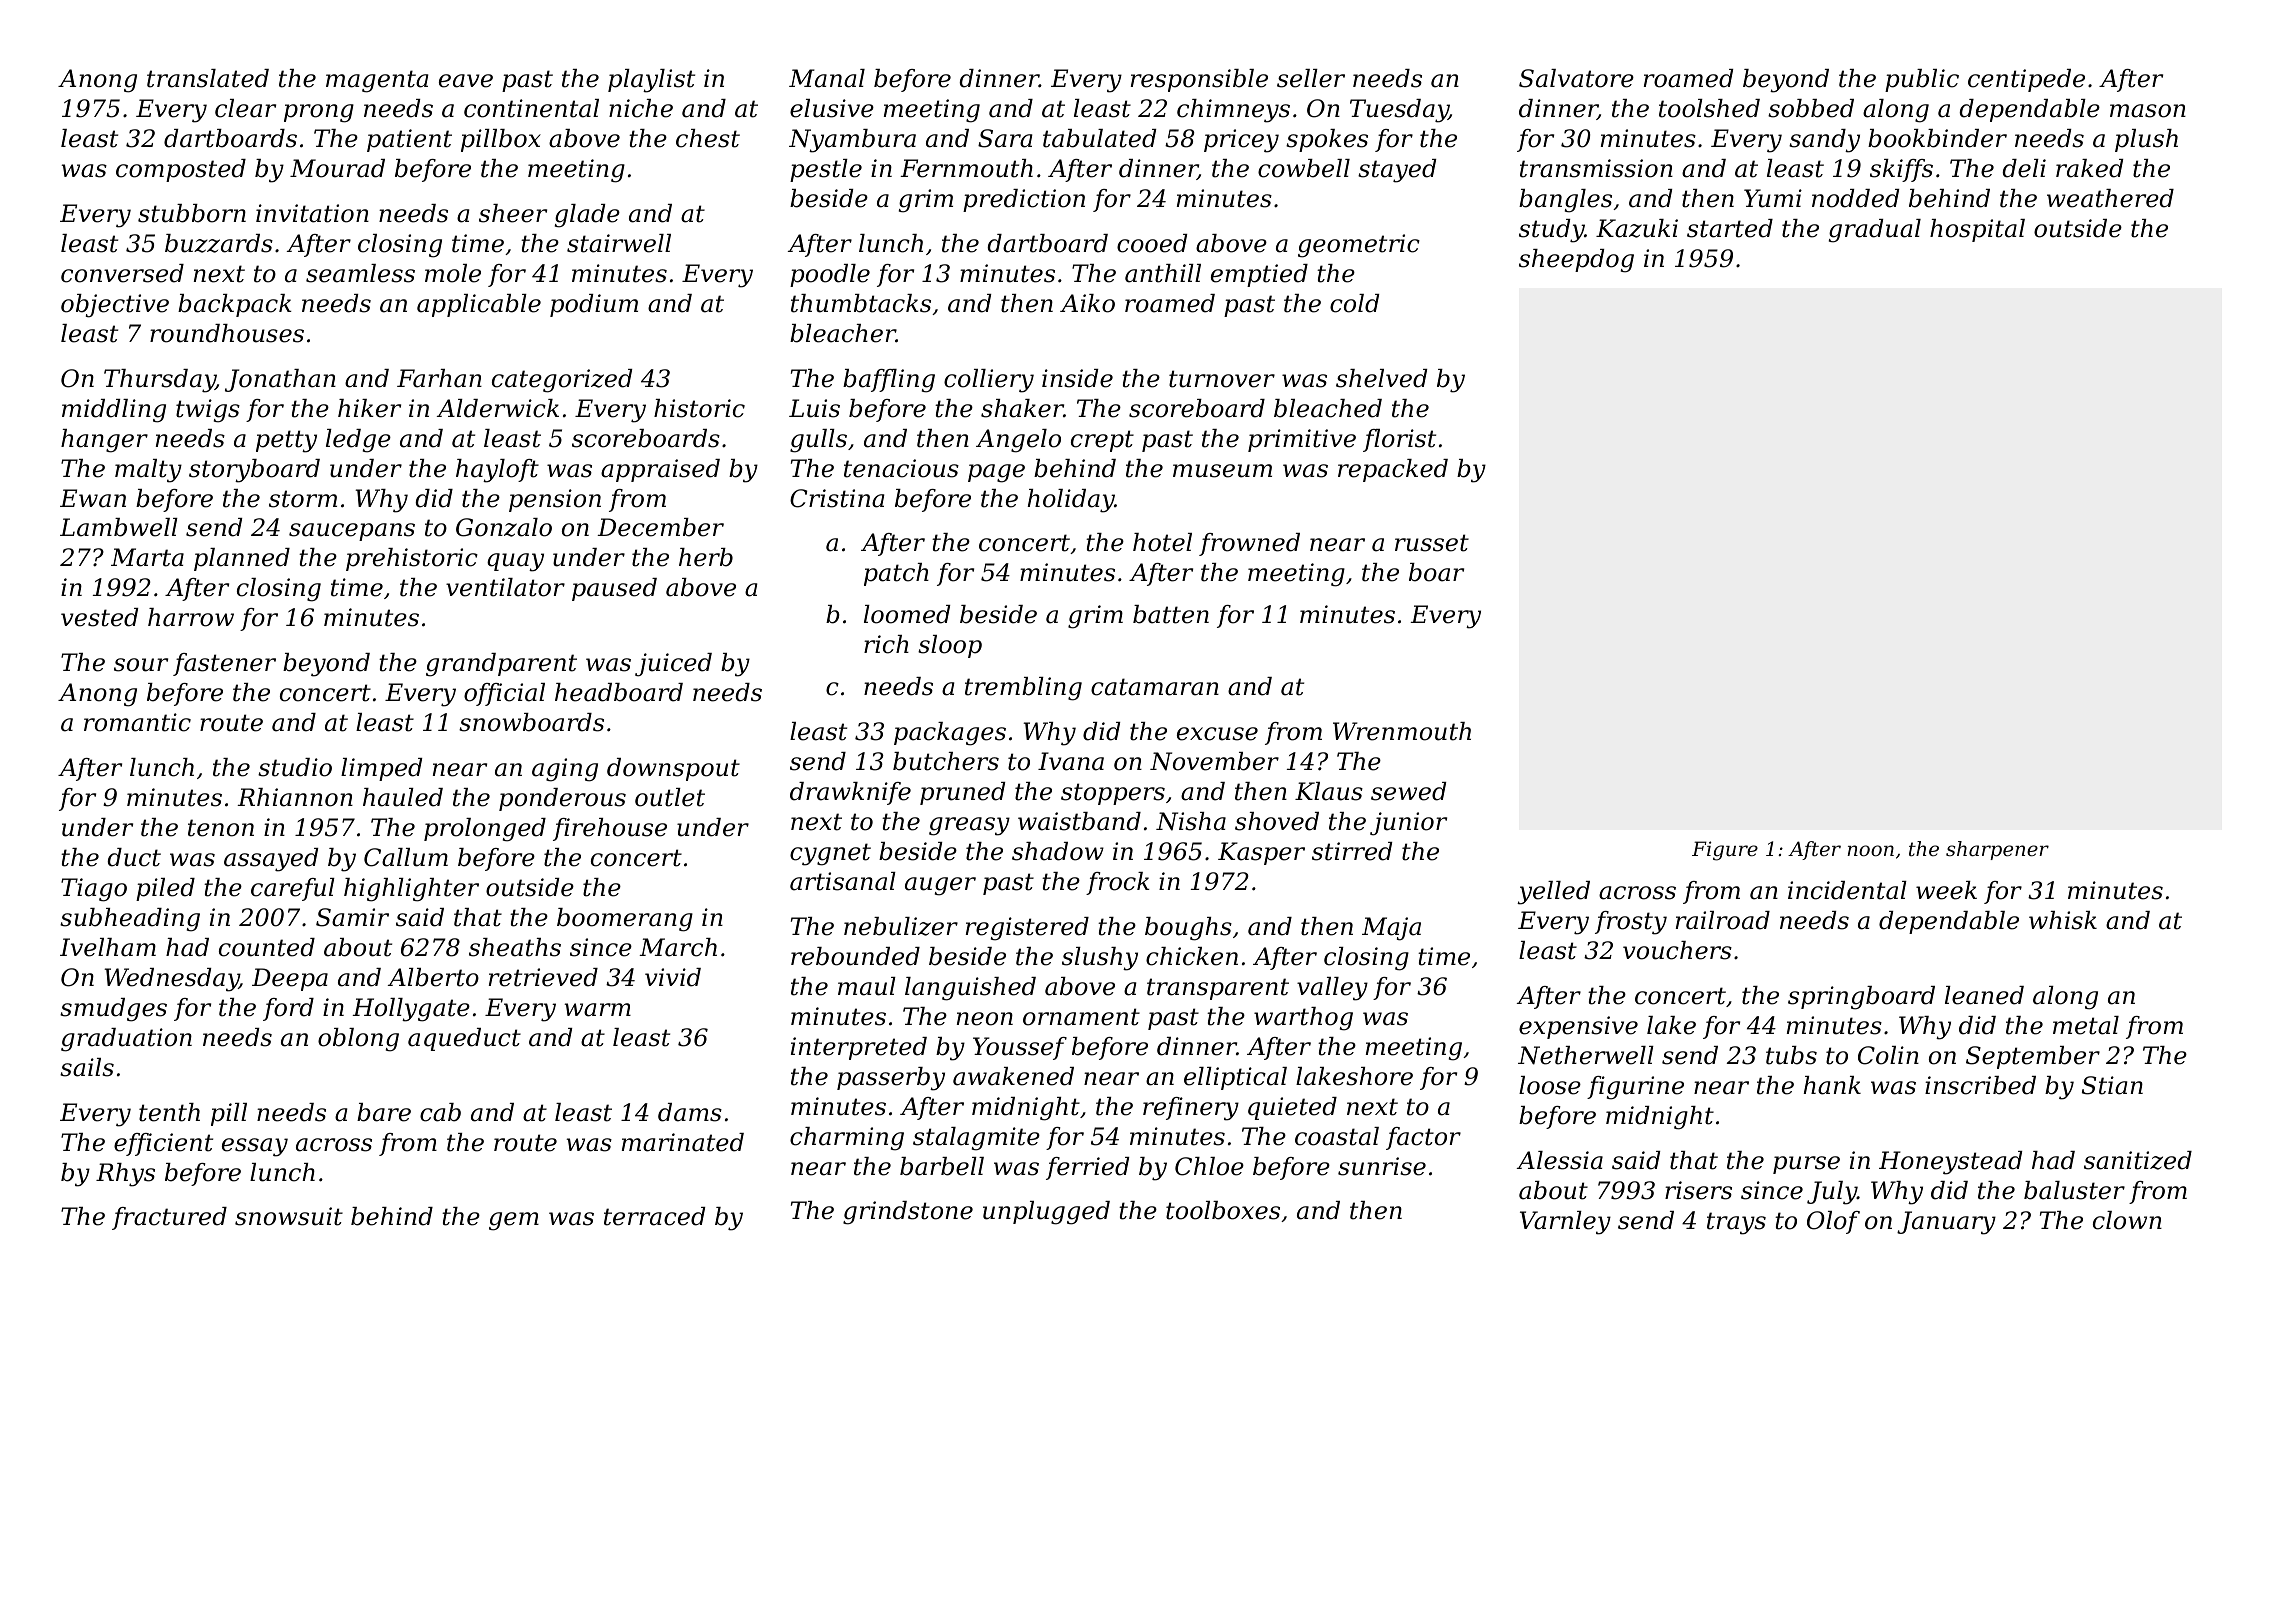  Describe the element at coordinates (515, 562) in the screenshot. I see `quay` at that location.
